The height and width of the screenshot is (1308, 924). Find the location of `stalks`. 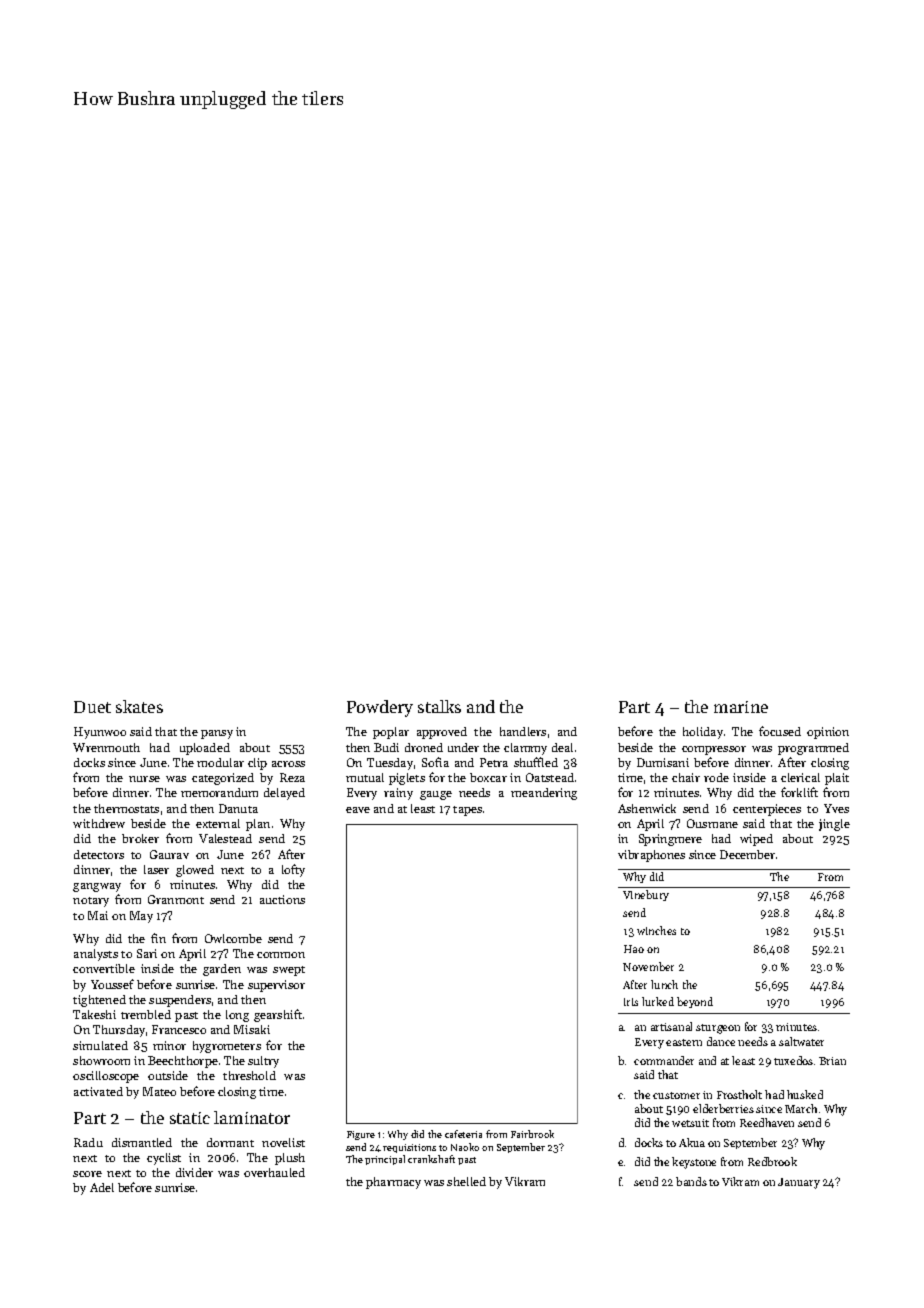

stalks is located at coordinates (439, 706).
